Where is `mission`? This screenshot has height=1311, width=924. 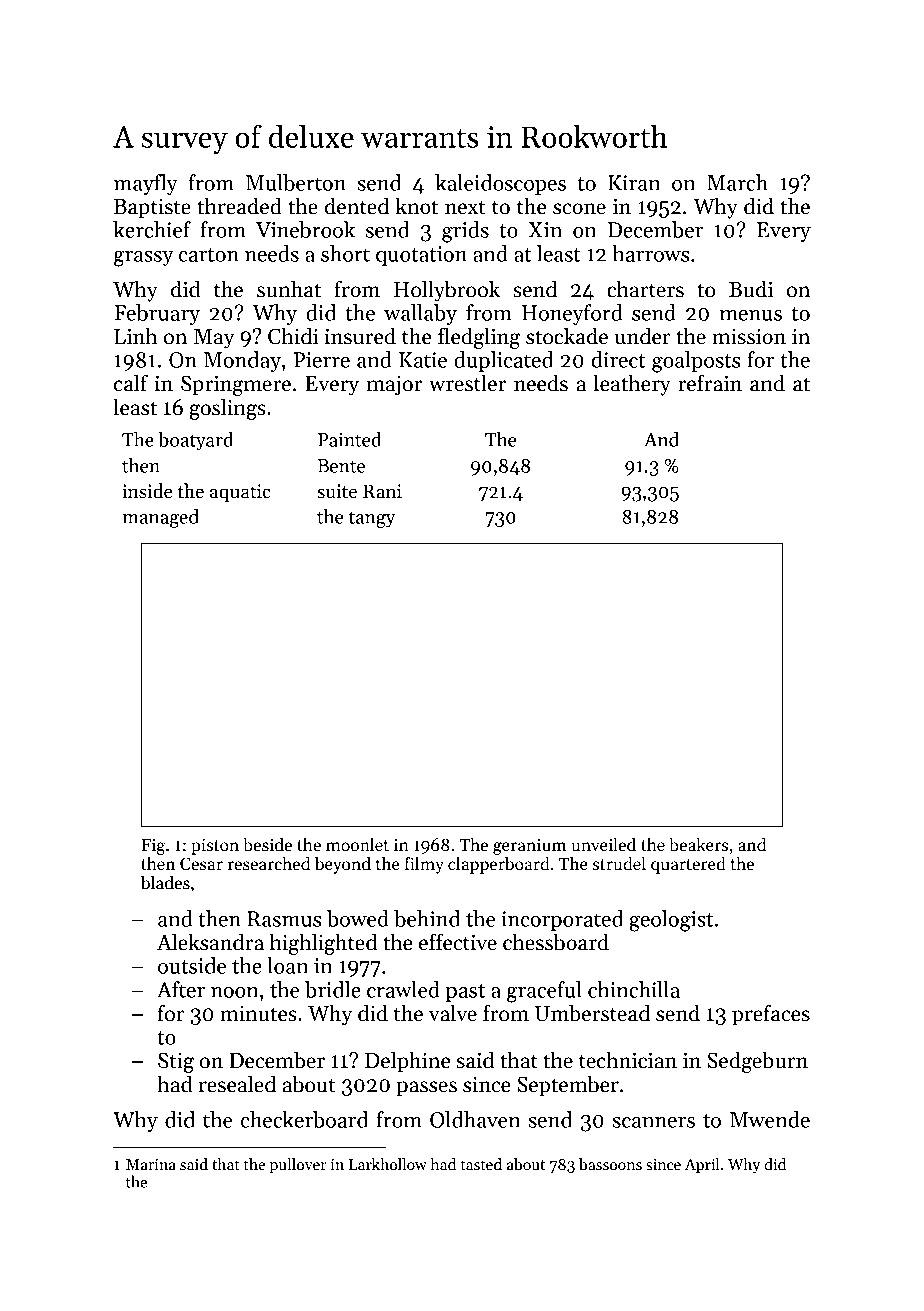
mission is located at coordinates (749, 336).
